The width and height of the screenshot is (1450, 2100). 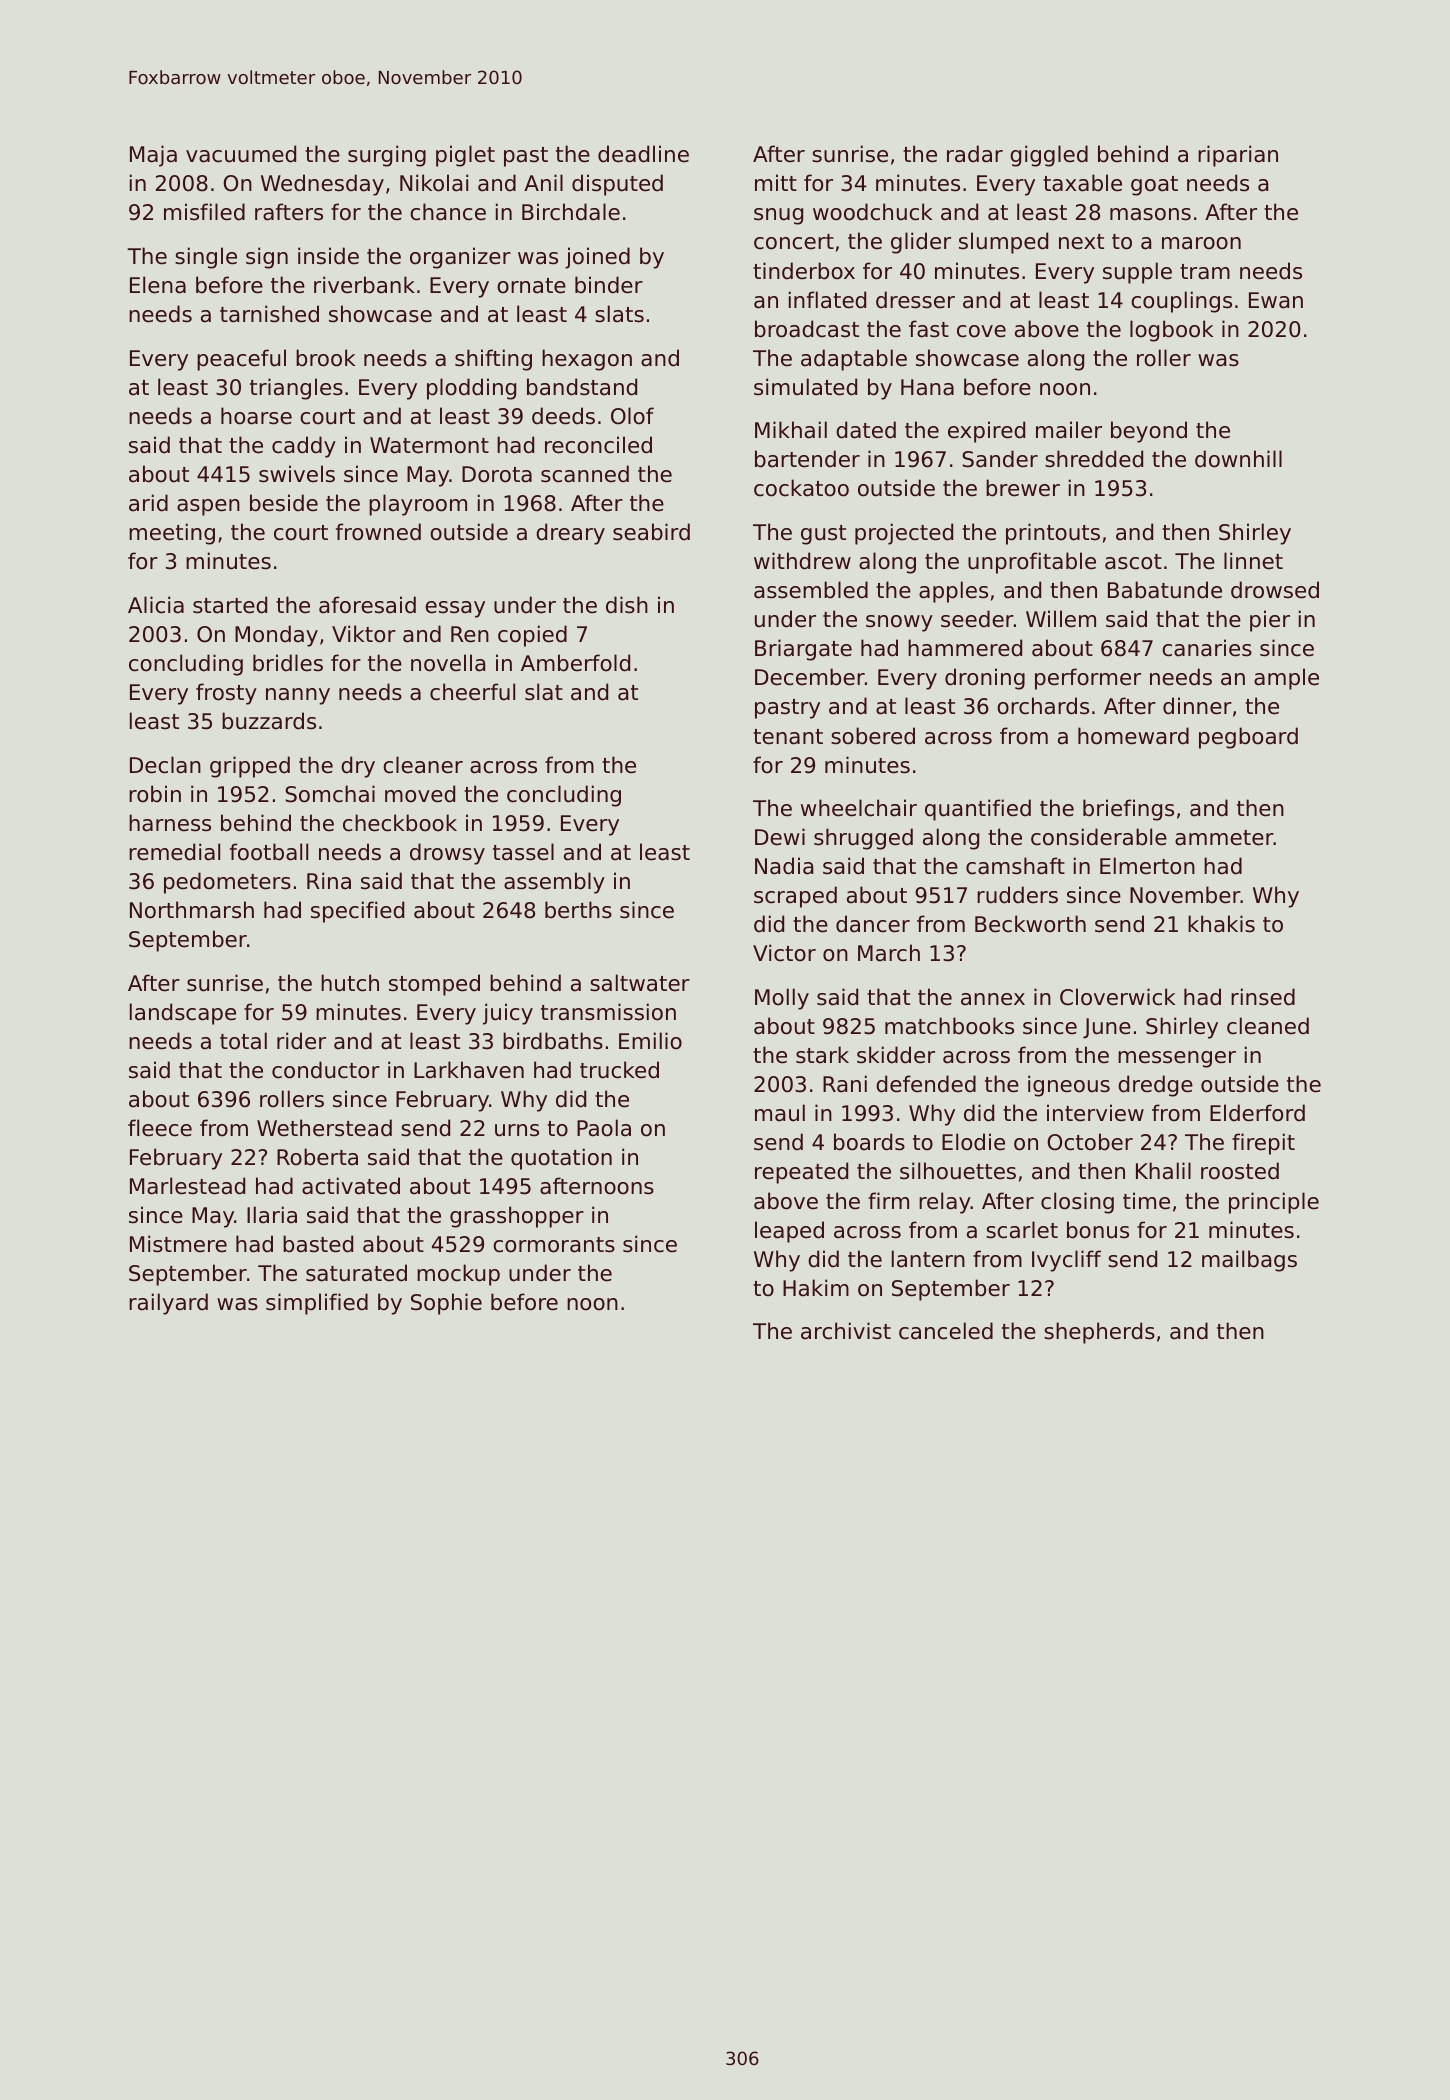 What do you see at coordinates (192, 910) in the screenshot?
I see `Northmarsh` at bounding box center [192, 910].
